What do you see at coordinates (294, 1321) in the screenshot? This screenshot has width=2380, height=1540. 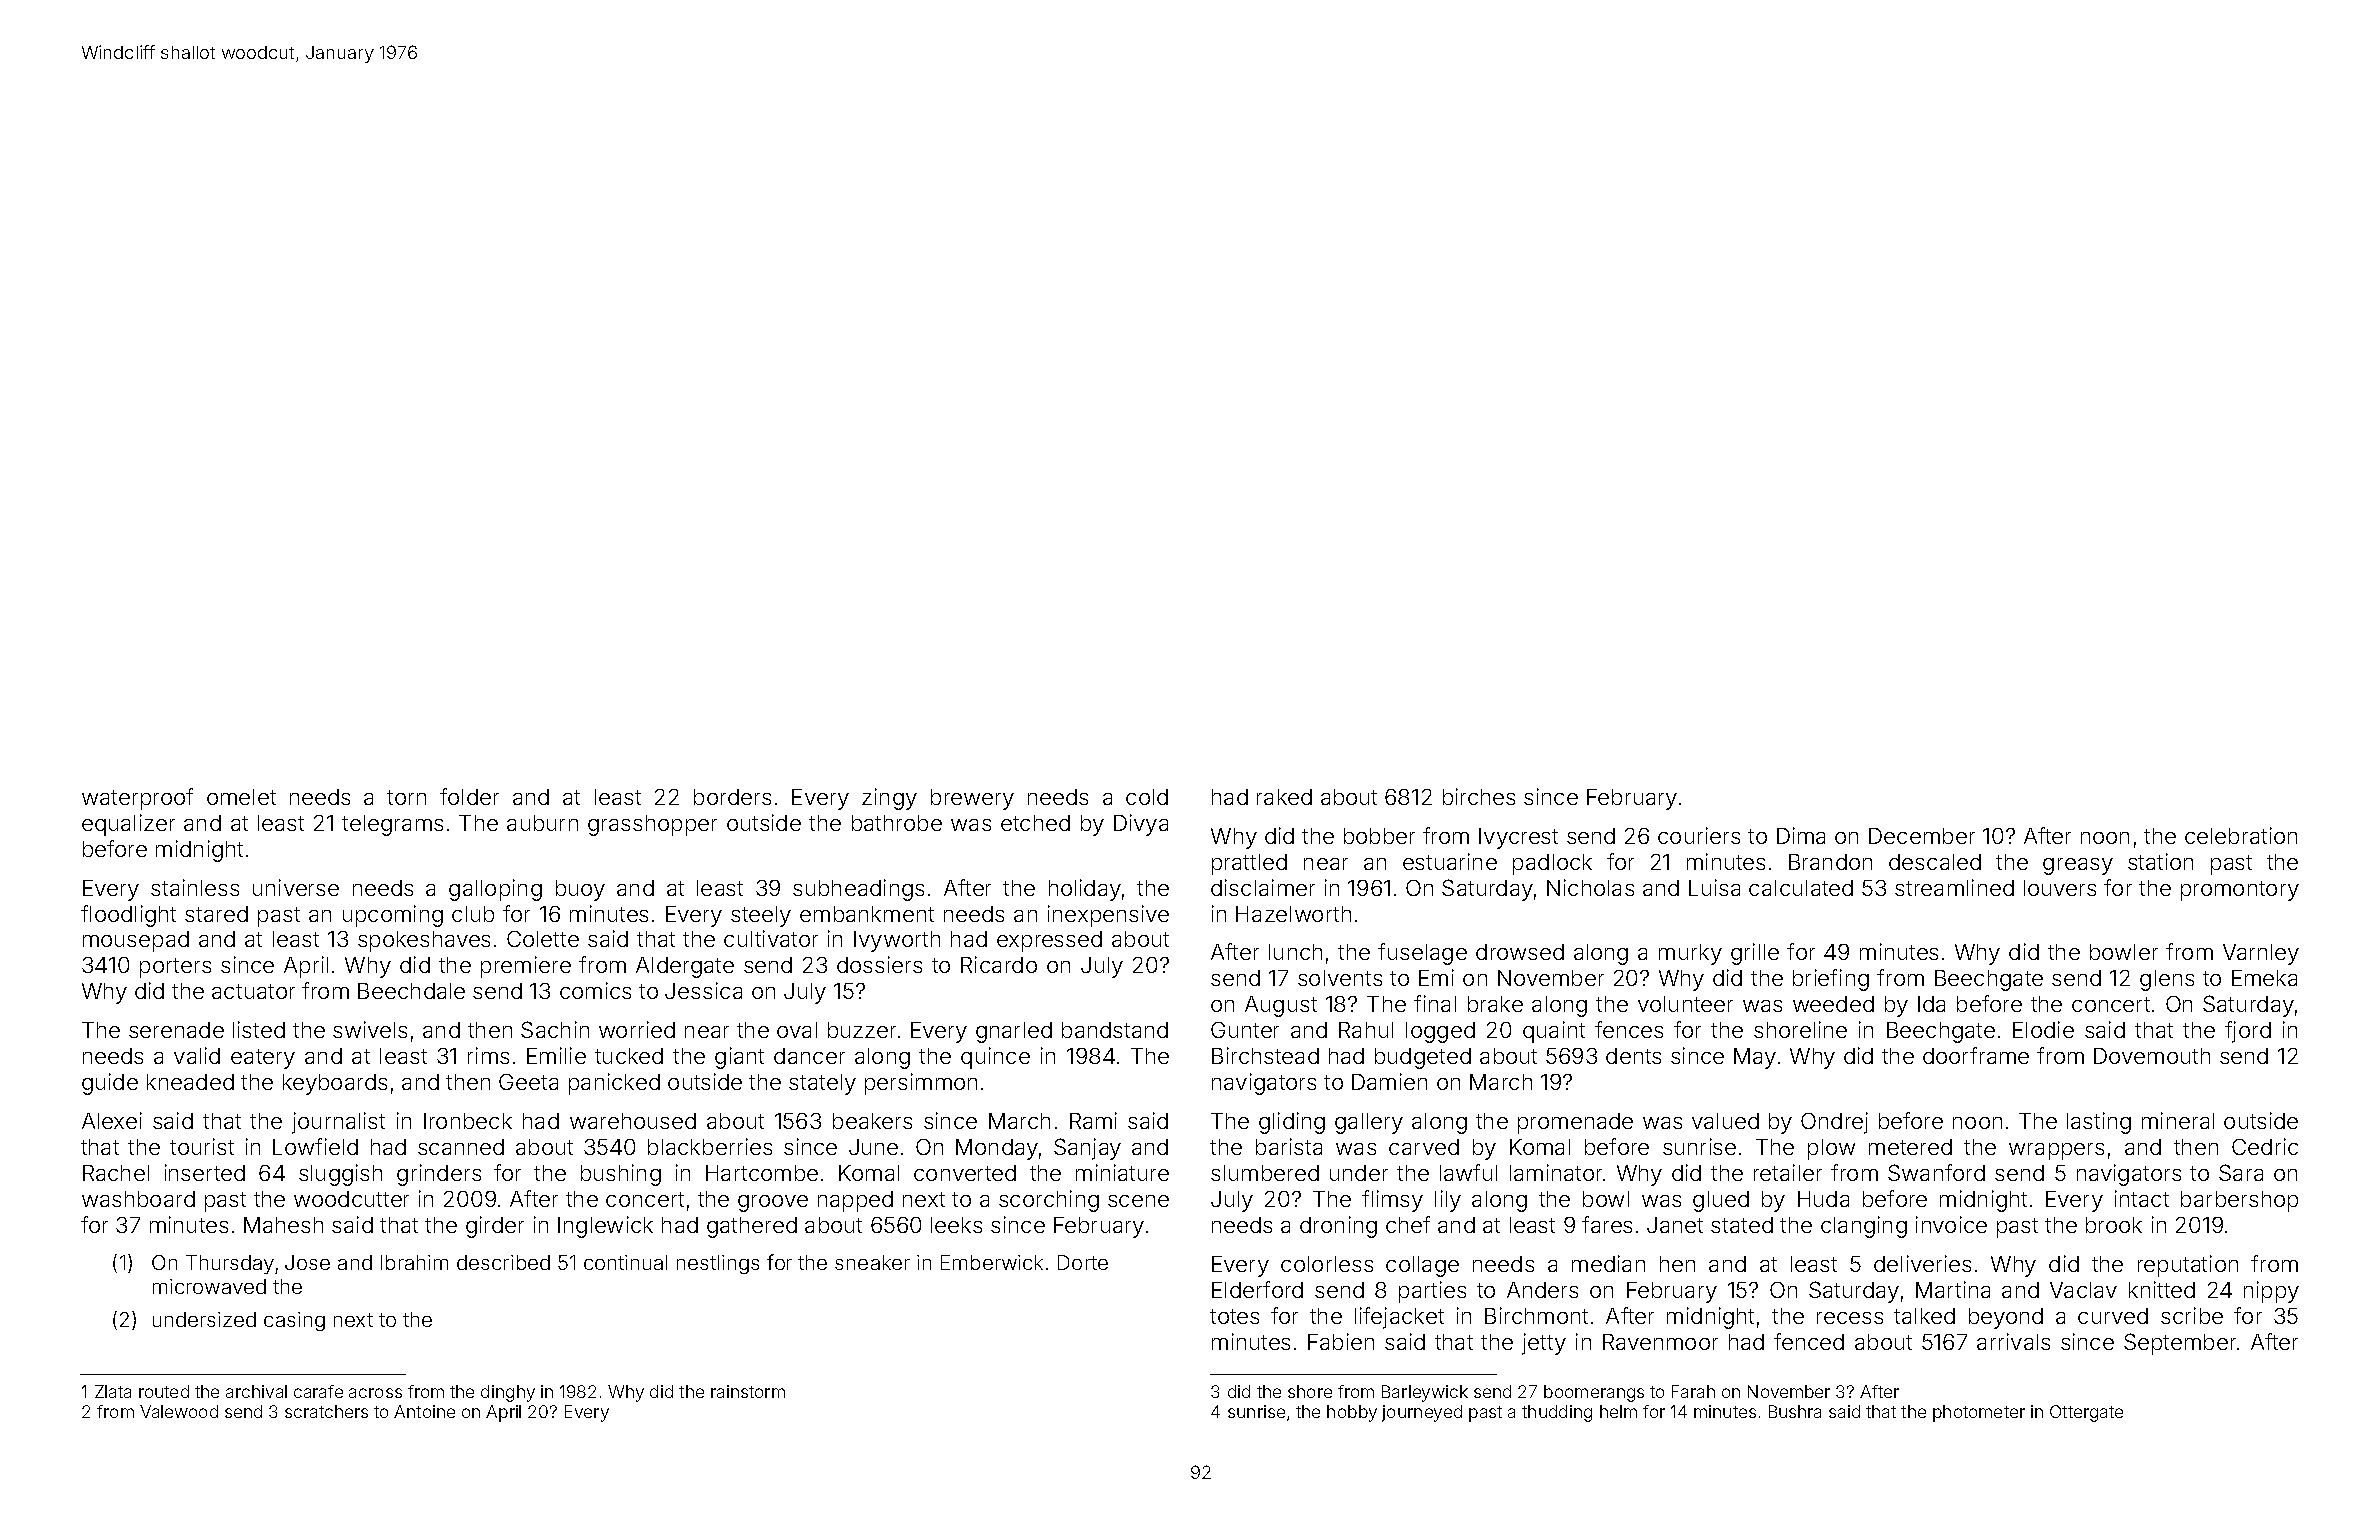 I see `casing` at bounding box center [294, 1321].
